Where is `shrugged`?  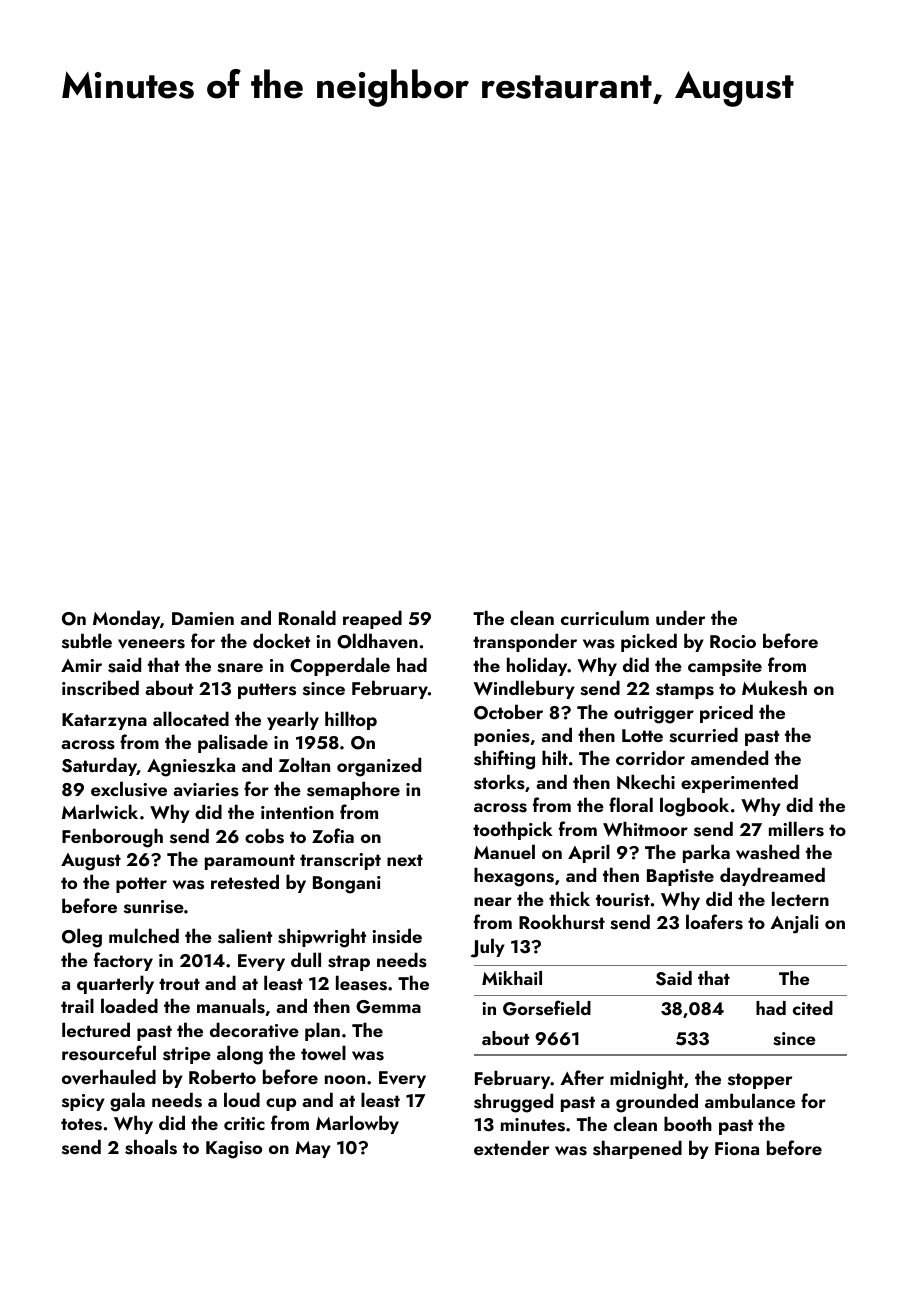
shrugged is located at coordinates (513, 1103).
